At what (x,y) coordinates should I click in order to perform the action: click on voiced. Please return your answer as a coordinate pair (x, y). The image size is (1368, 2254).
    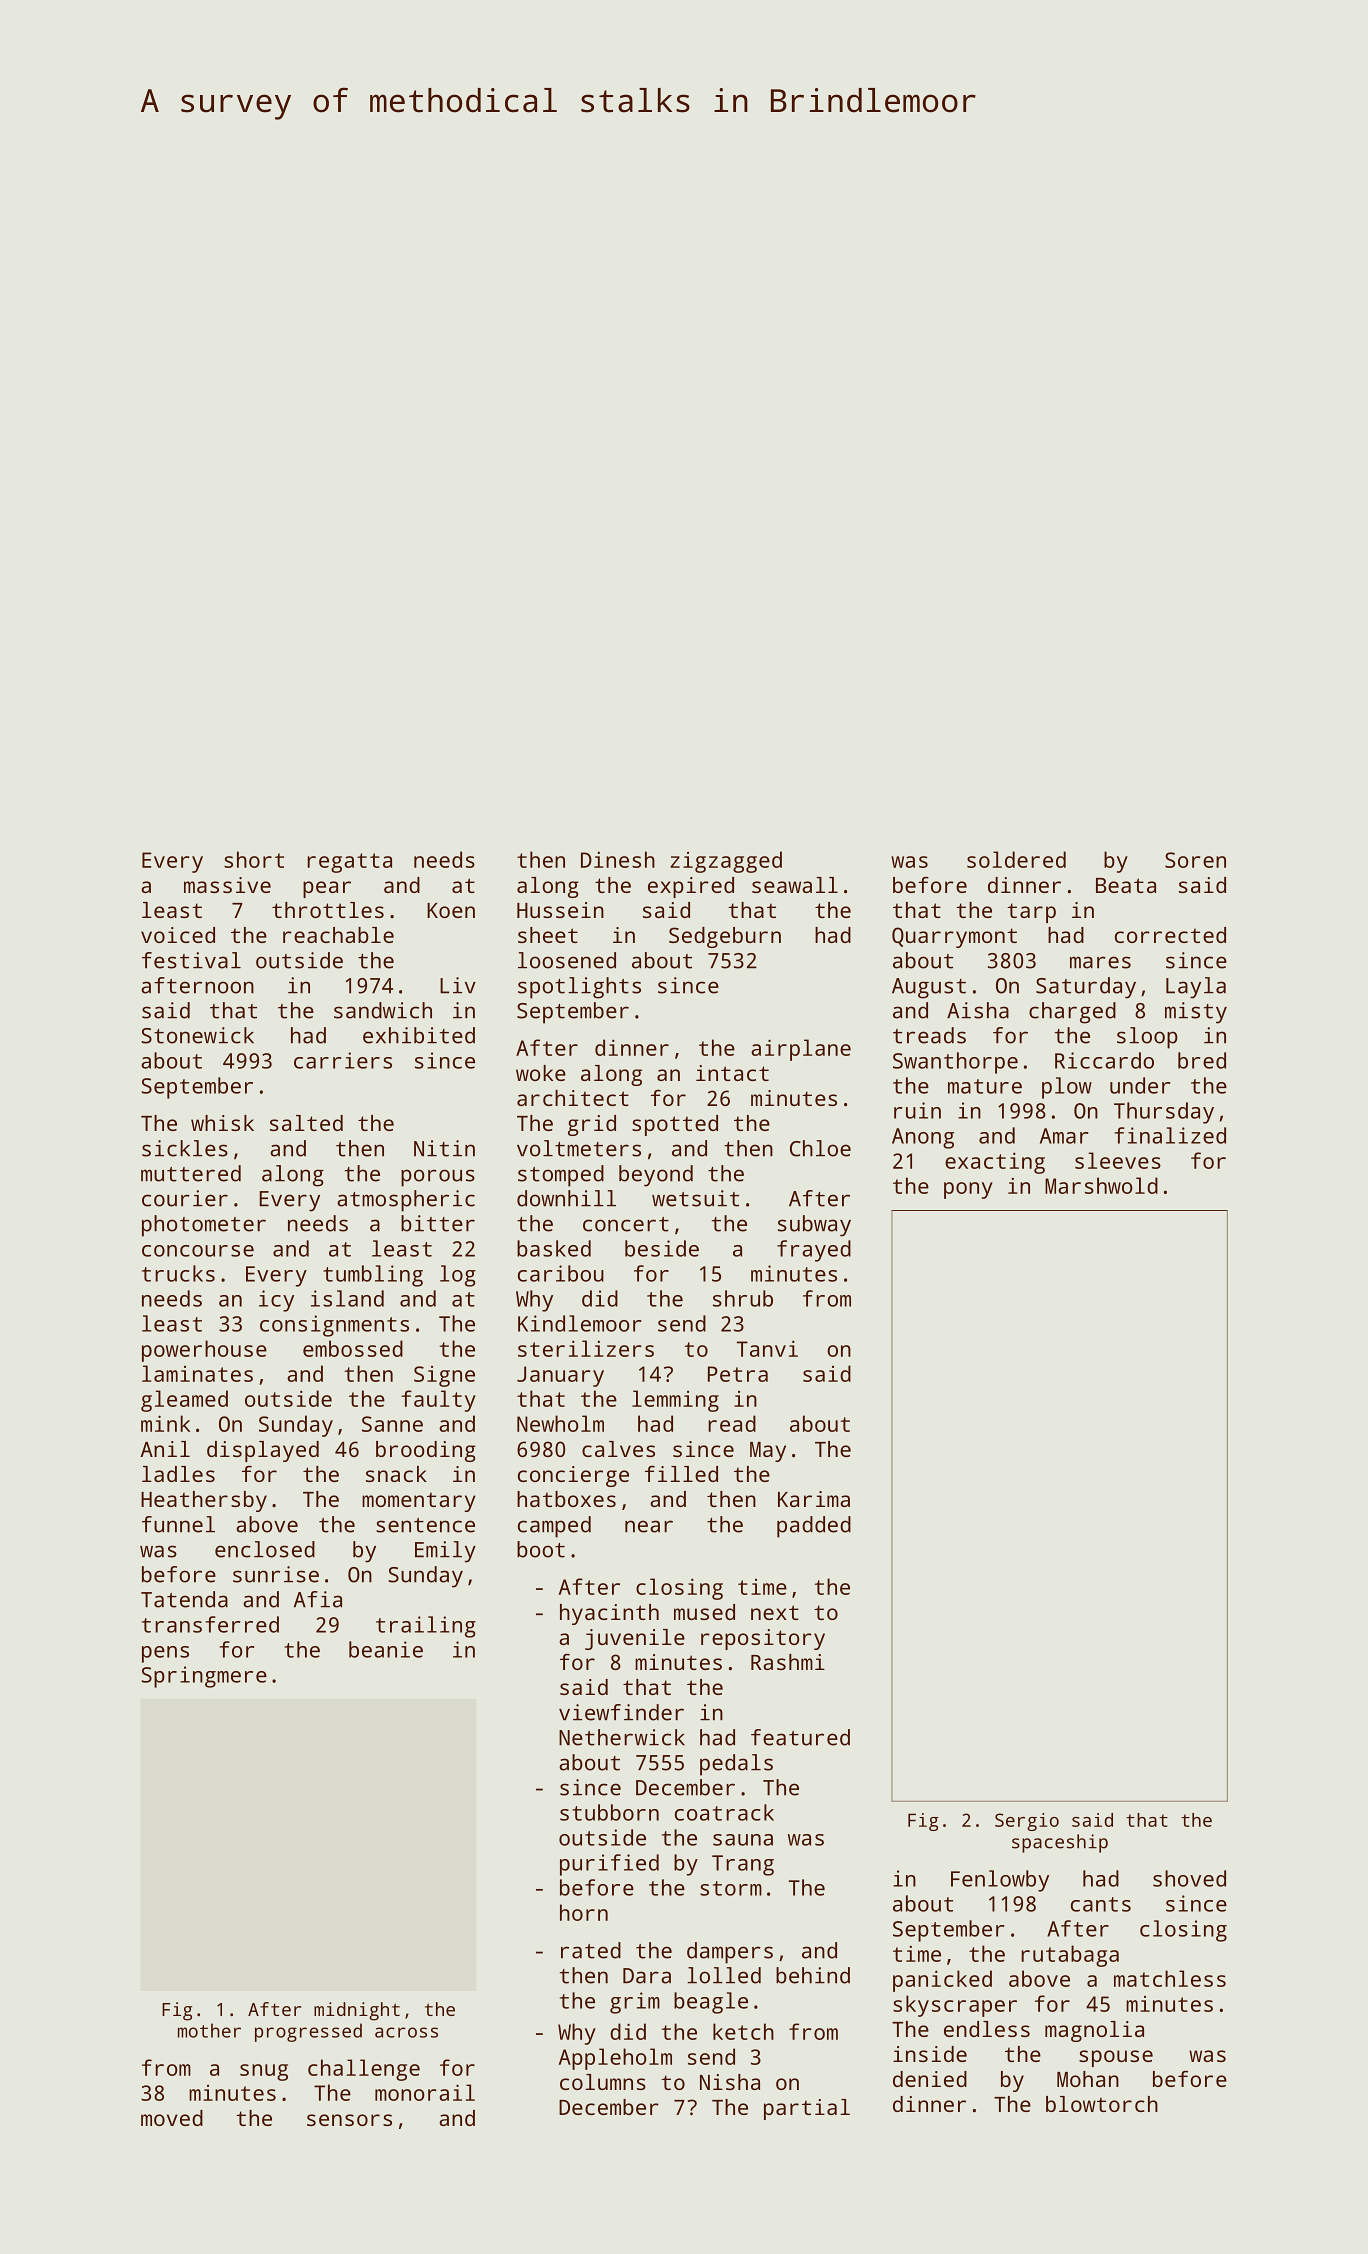
    Looking at the image, I should click on (178, 935).
